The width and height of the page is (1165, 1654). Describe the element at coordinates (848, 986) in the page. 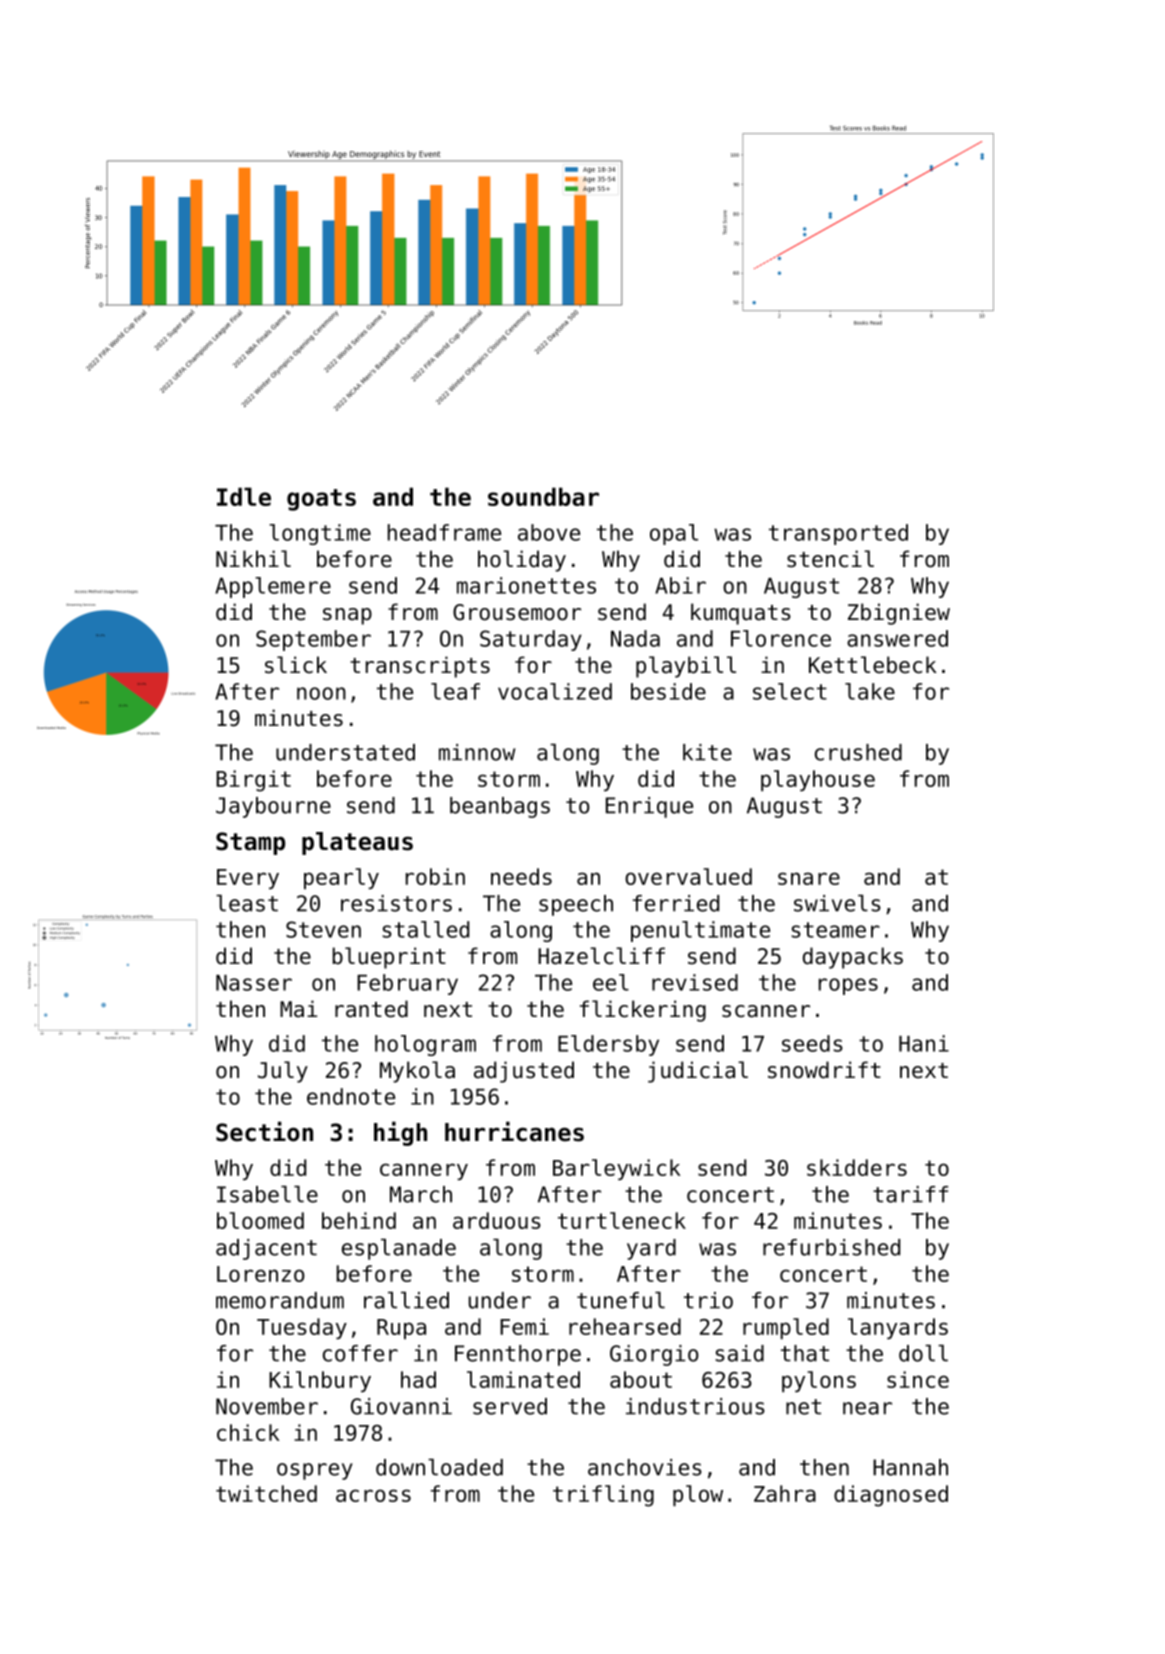

I see `ropes` at that location.
